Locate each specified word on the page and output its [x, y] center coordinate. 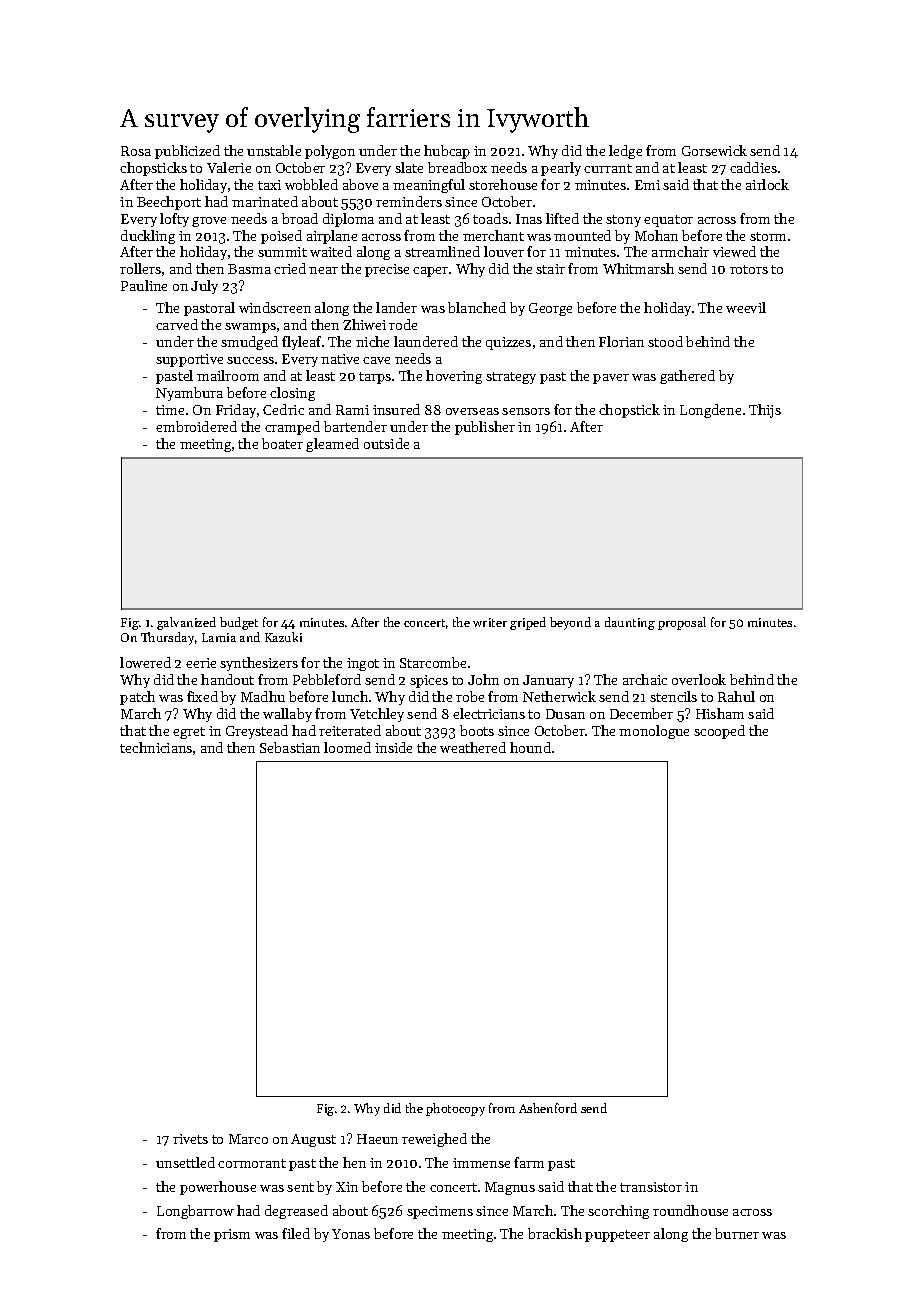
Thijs [765, 411]
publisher [485, 428]
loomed [347, 747]
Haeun [377, 1139]
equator [668, 221]
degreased [296, 1212]
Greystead [257, 732]
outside [386, 443]
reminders [409, 201]
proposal [682, 623]
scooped [719, 732]
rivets [190, 1139]
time [170, 410]
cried [290, 268]
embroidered [196, 426]
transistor [651, 1187]
